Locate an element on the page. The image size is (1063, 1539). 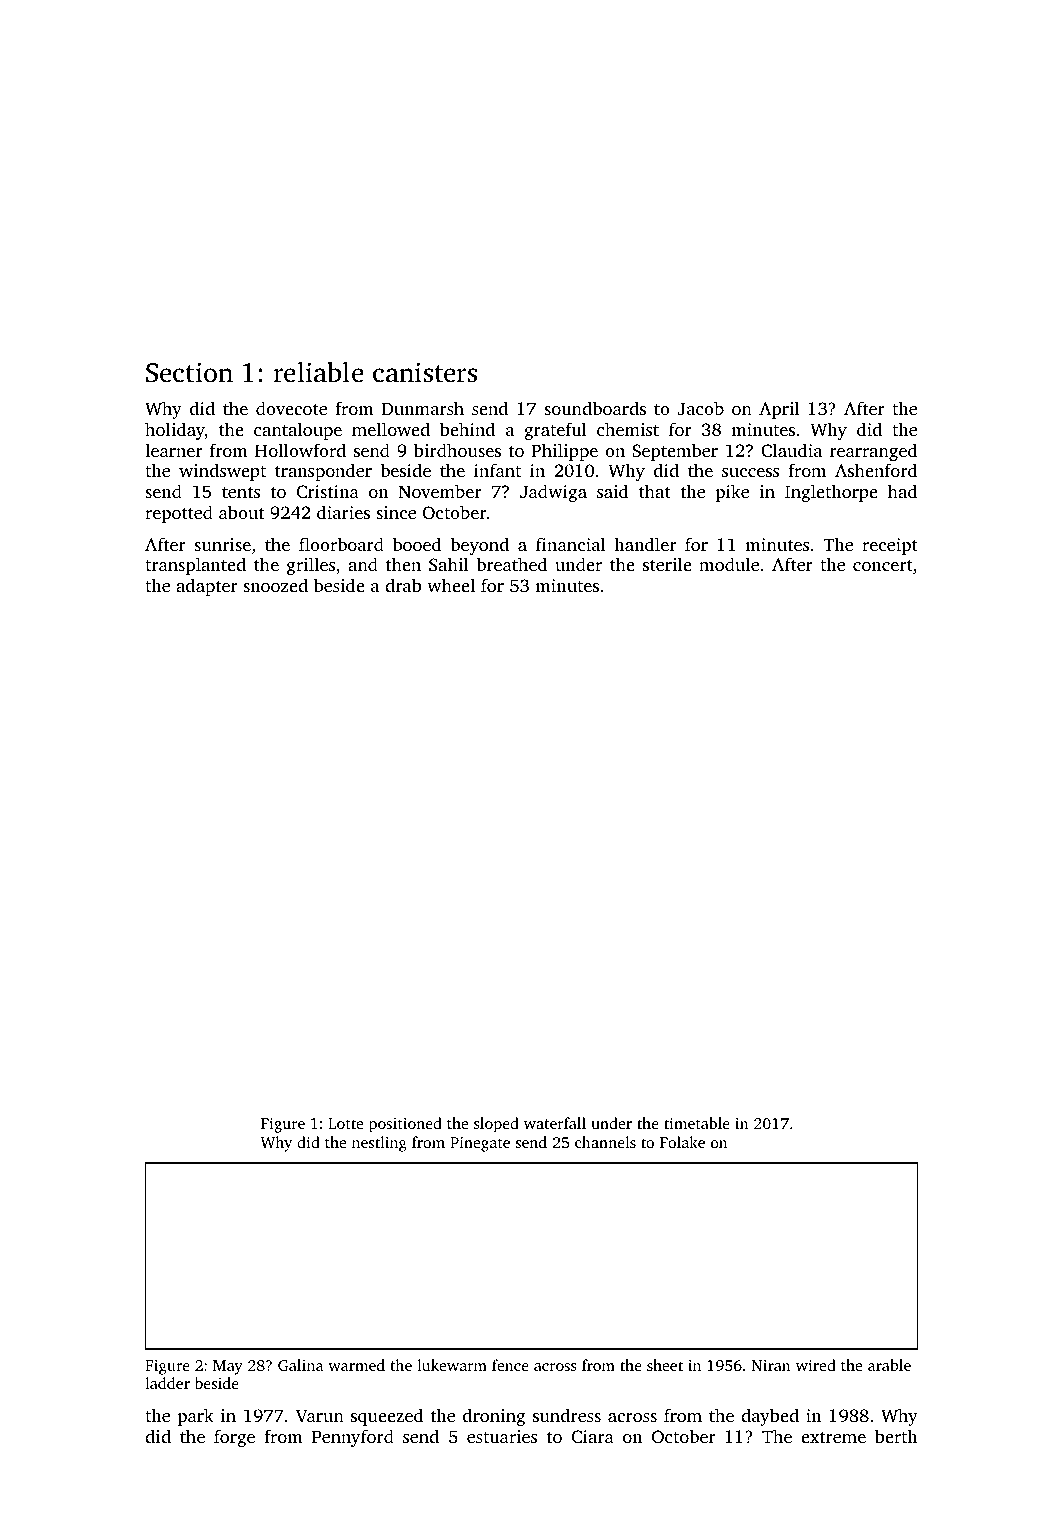
canisters is located at coordinates (425, 372).
